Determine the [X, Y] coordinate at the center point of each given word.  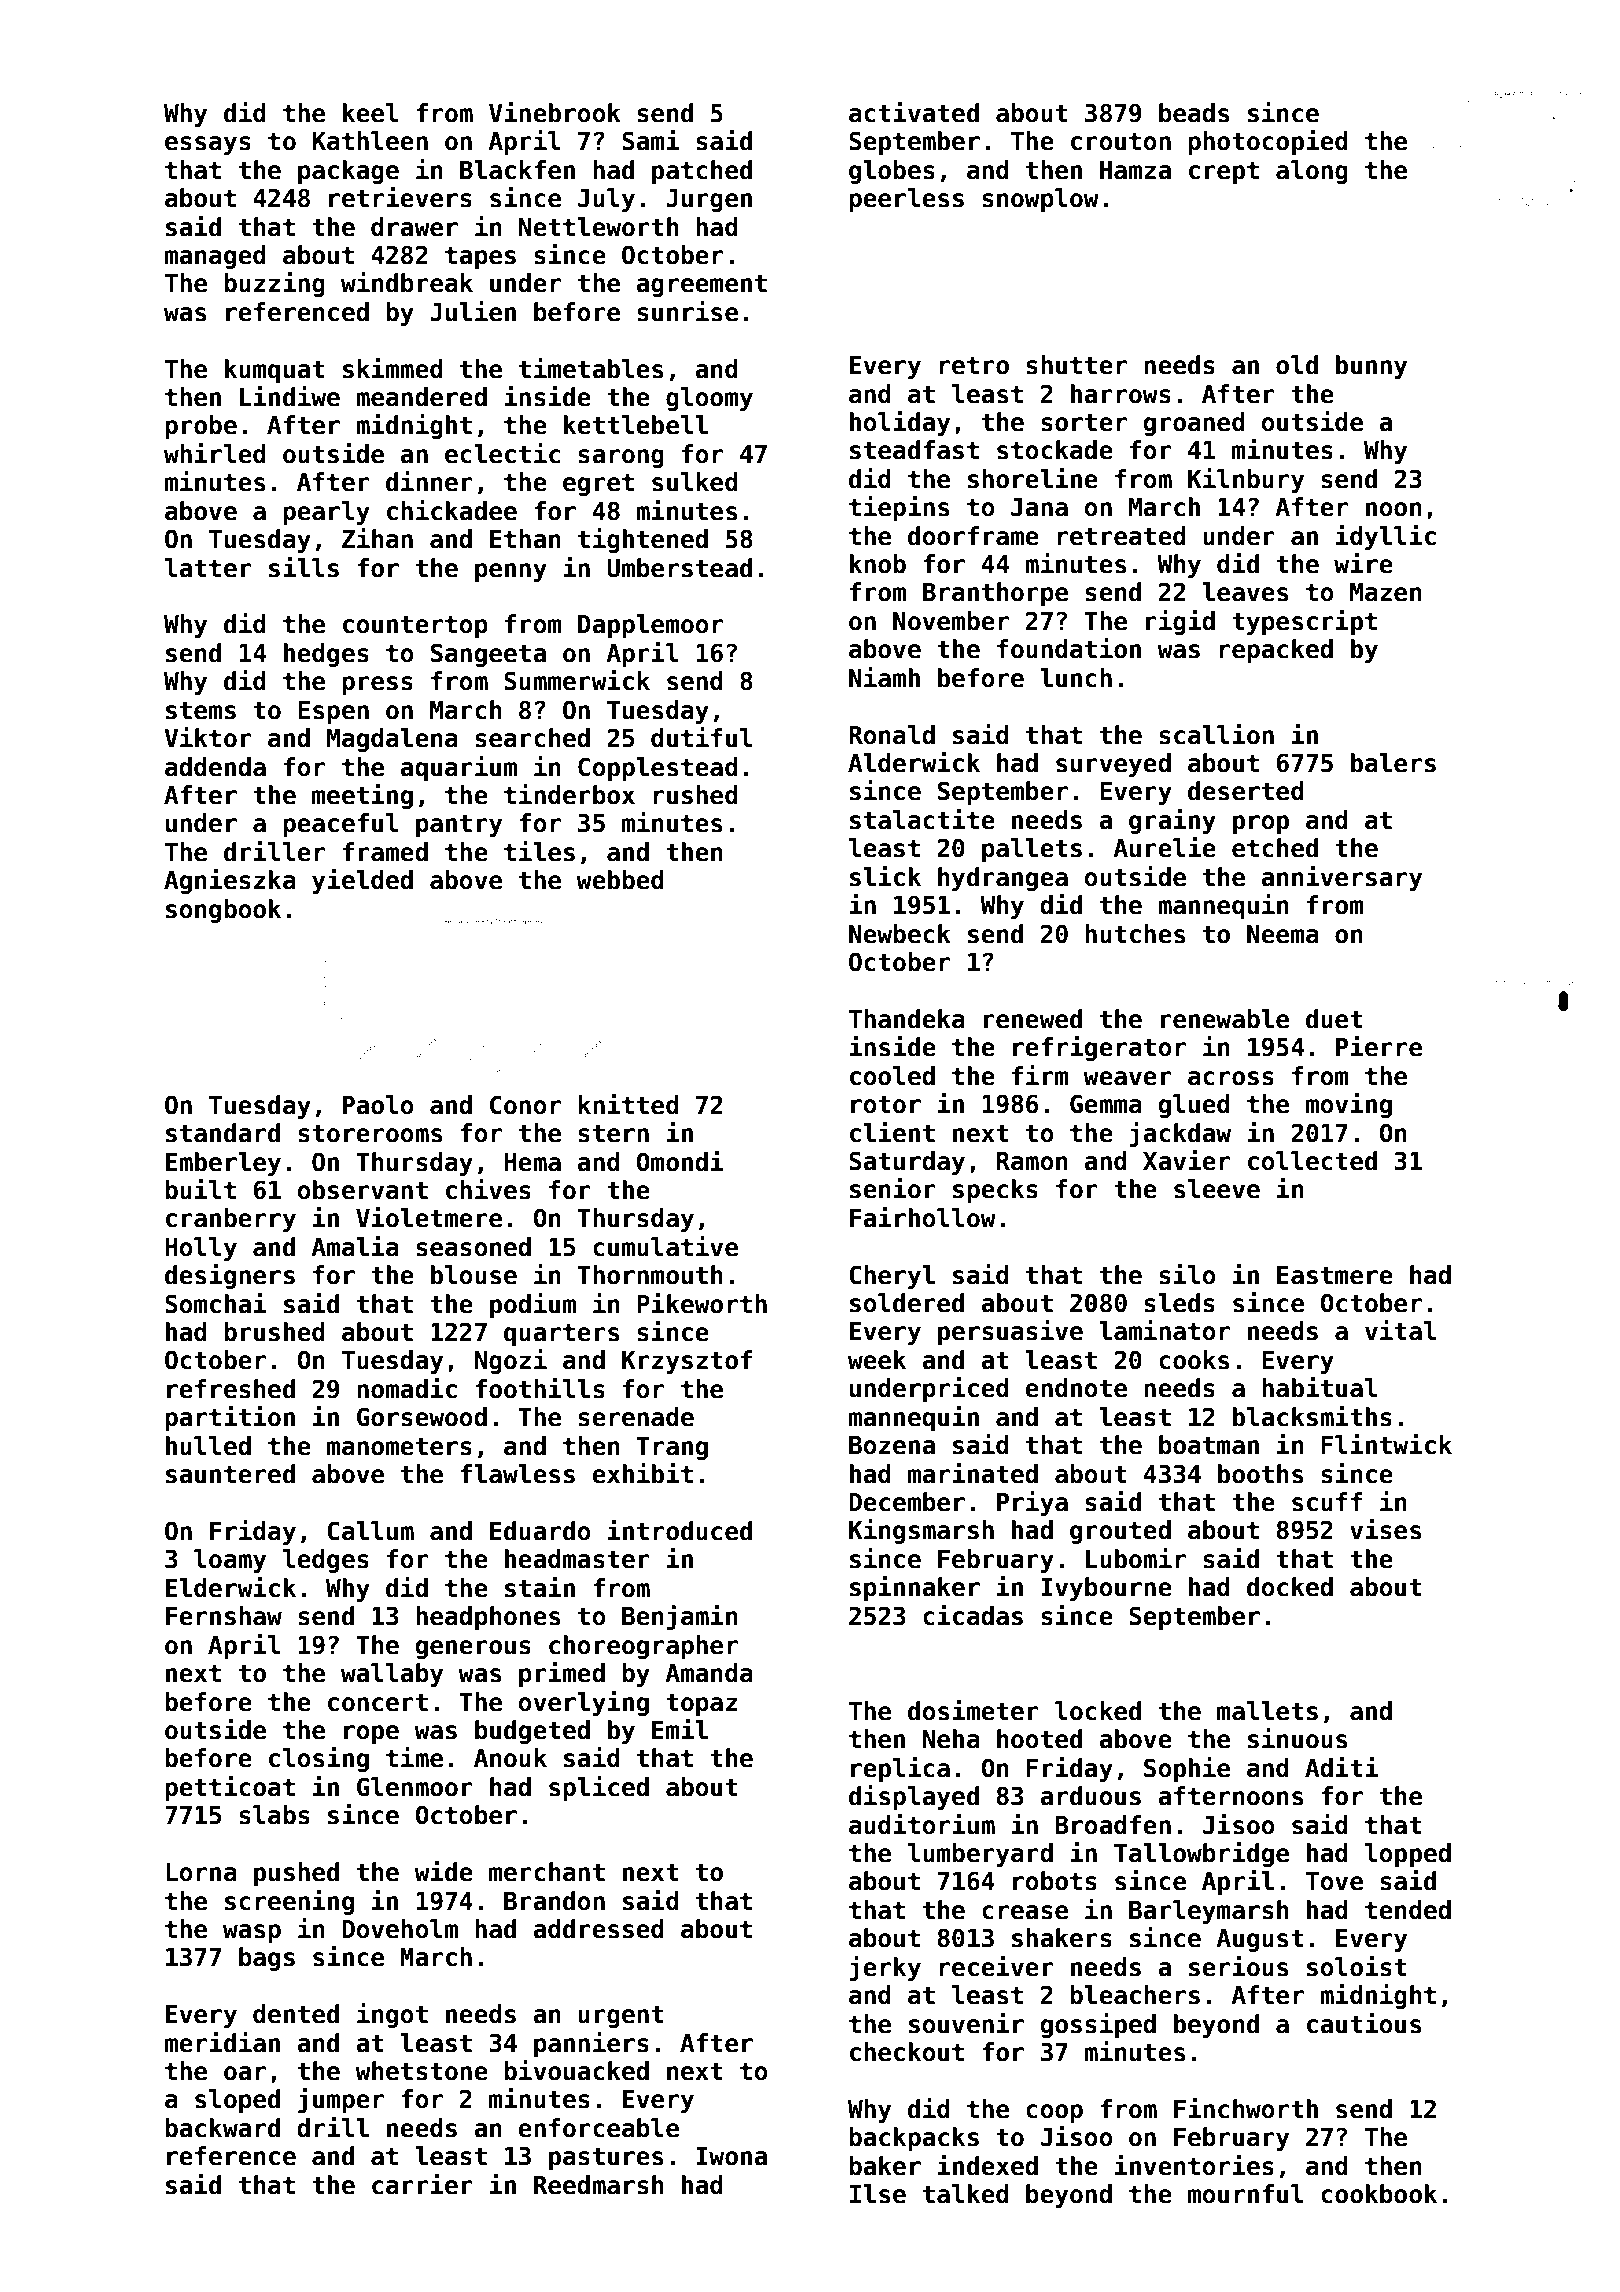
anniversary [1341, 878]
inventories [1194, 2165]
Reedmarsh [598, 2185]
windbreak [407, 282]
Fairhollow [923, 1217]
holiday [900, 423]
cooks [1194, 1360]
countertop [415, 626]
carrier [422, 2184]
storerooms [370, 1133]
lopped [1408, 1855]
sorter [1084, 422]
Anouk [510, 1758]
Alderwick [914, 762]
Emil [680, 1729]
